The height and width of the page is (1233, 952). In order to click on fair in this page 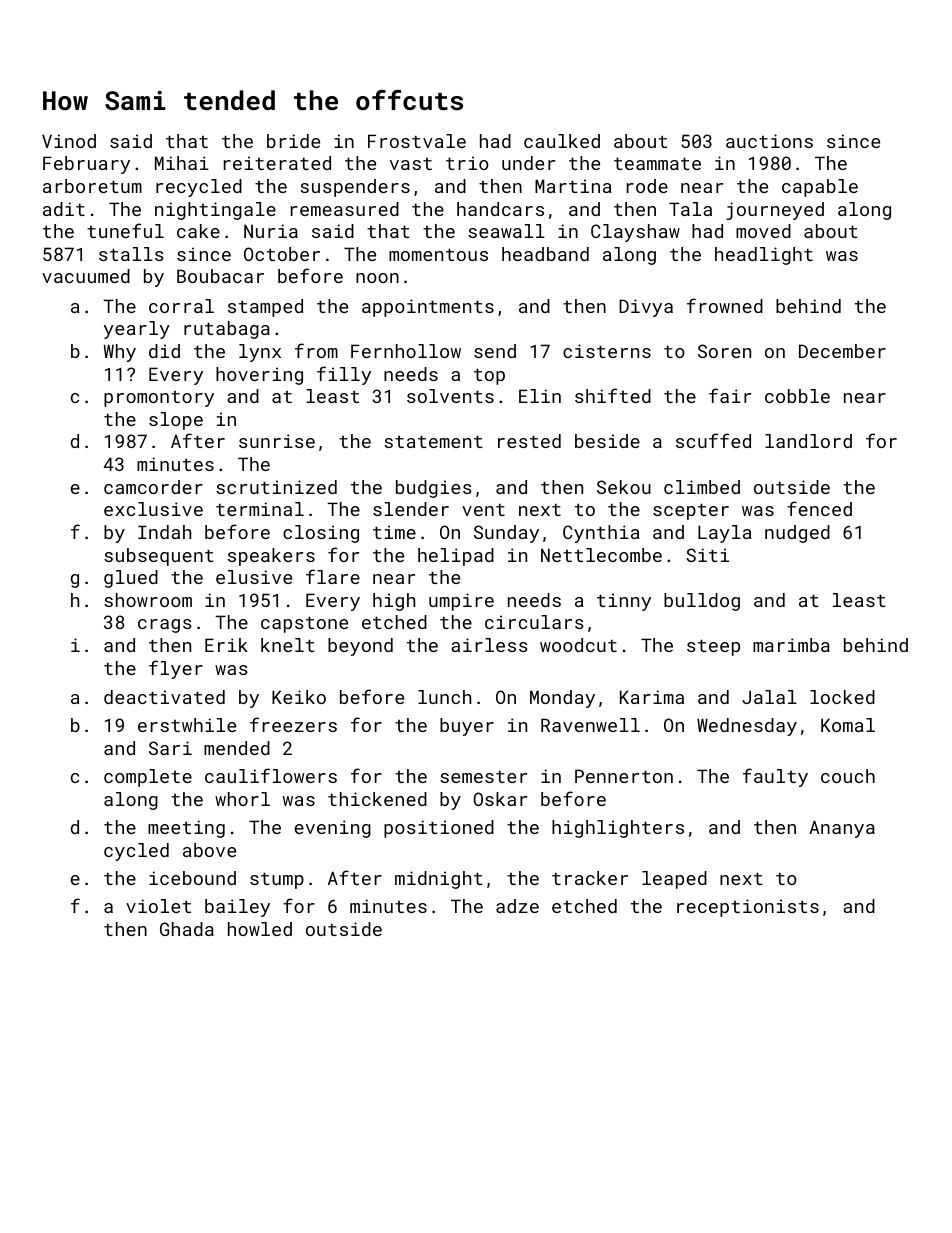, I will do `click(730, 395)`.
